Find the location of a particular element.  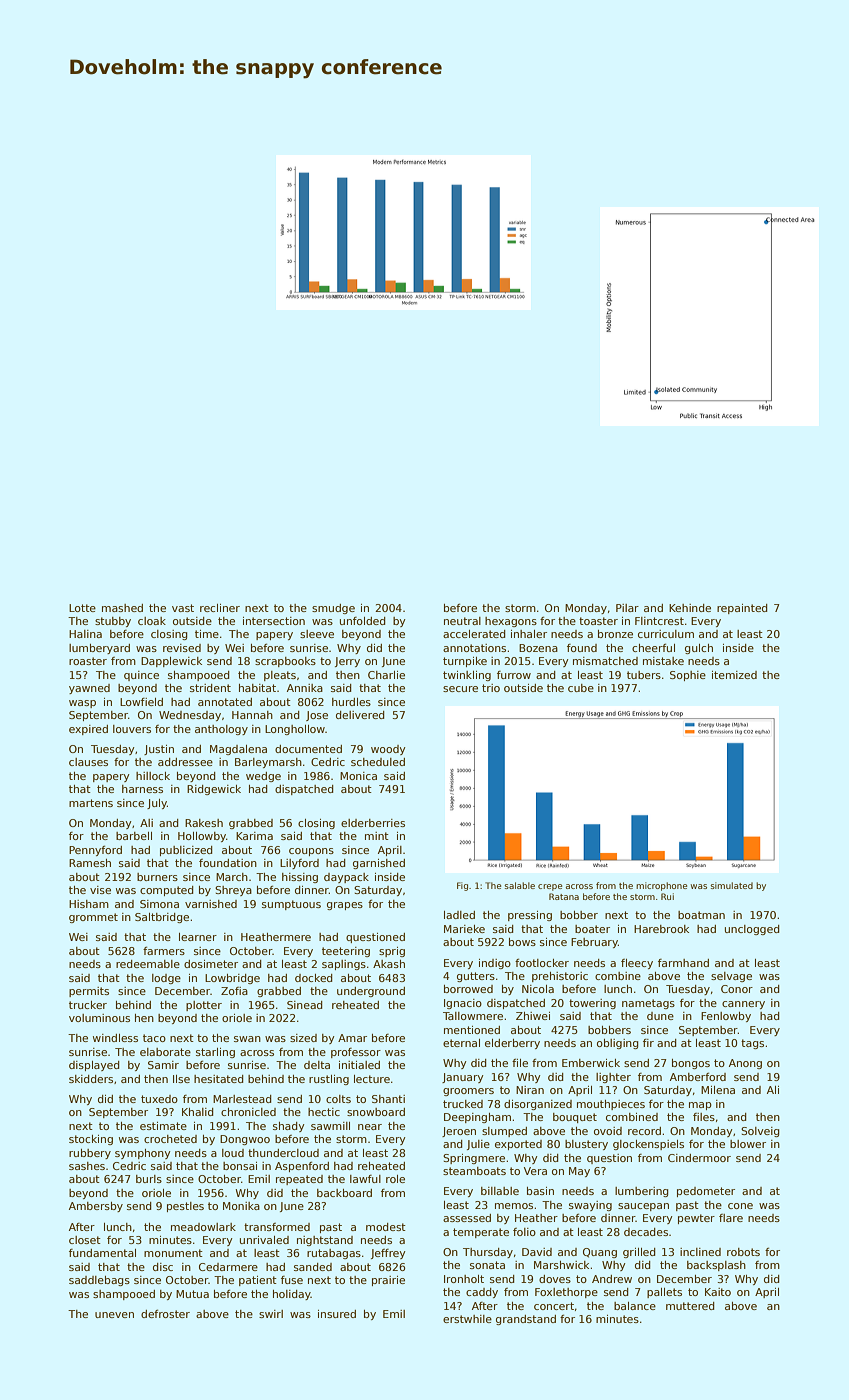

sawmill is located at coordinates (330, 1126).
